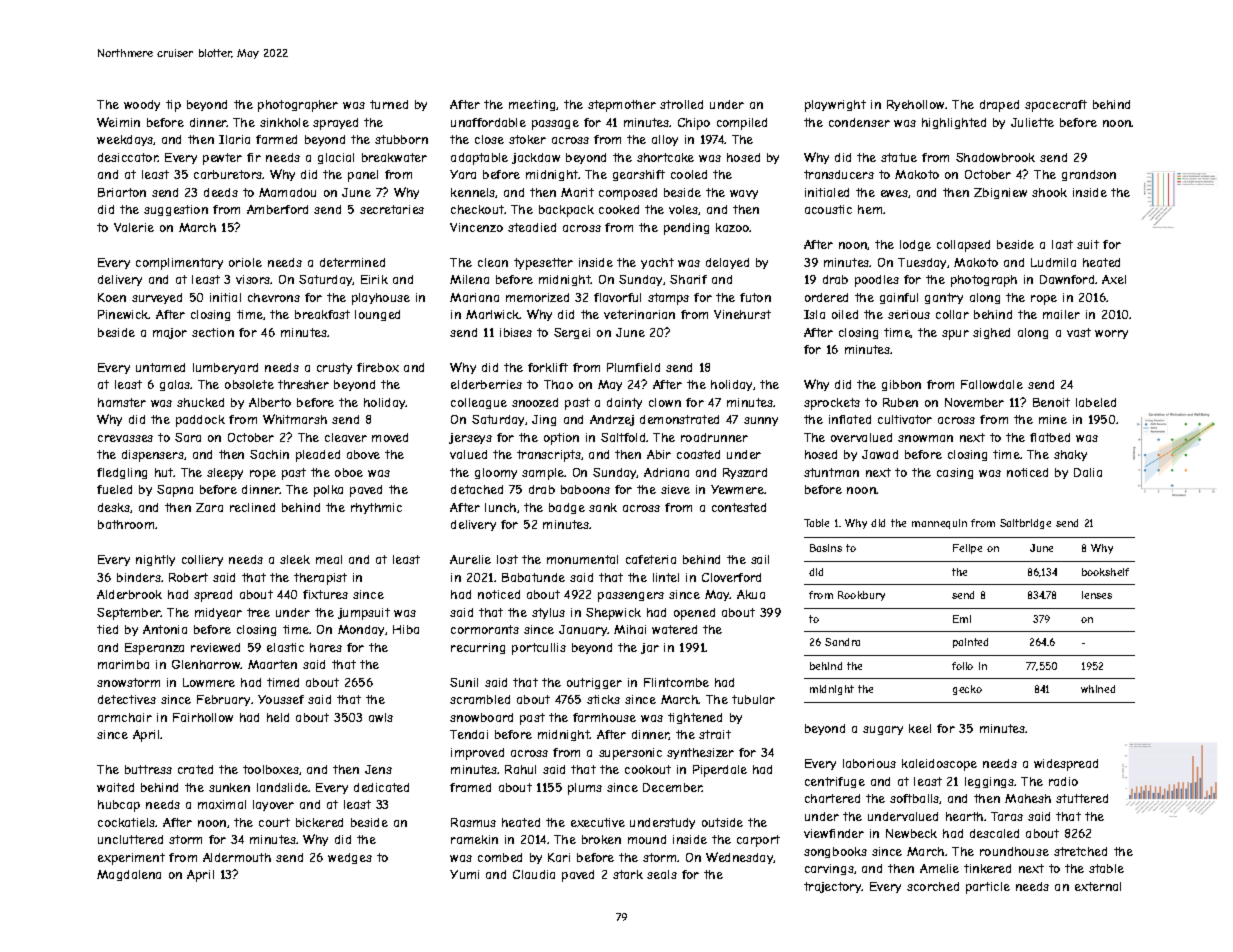  What do you see at coordinates (127, 822) in the screenshot?
I see `cockatiels` at bounding box center [127, 822].
